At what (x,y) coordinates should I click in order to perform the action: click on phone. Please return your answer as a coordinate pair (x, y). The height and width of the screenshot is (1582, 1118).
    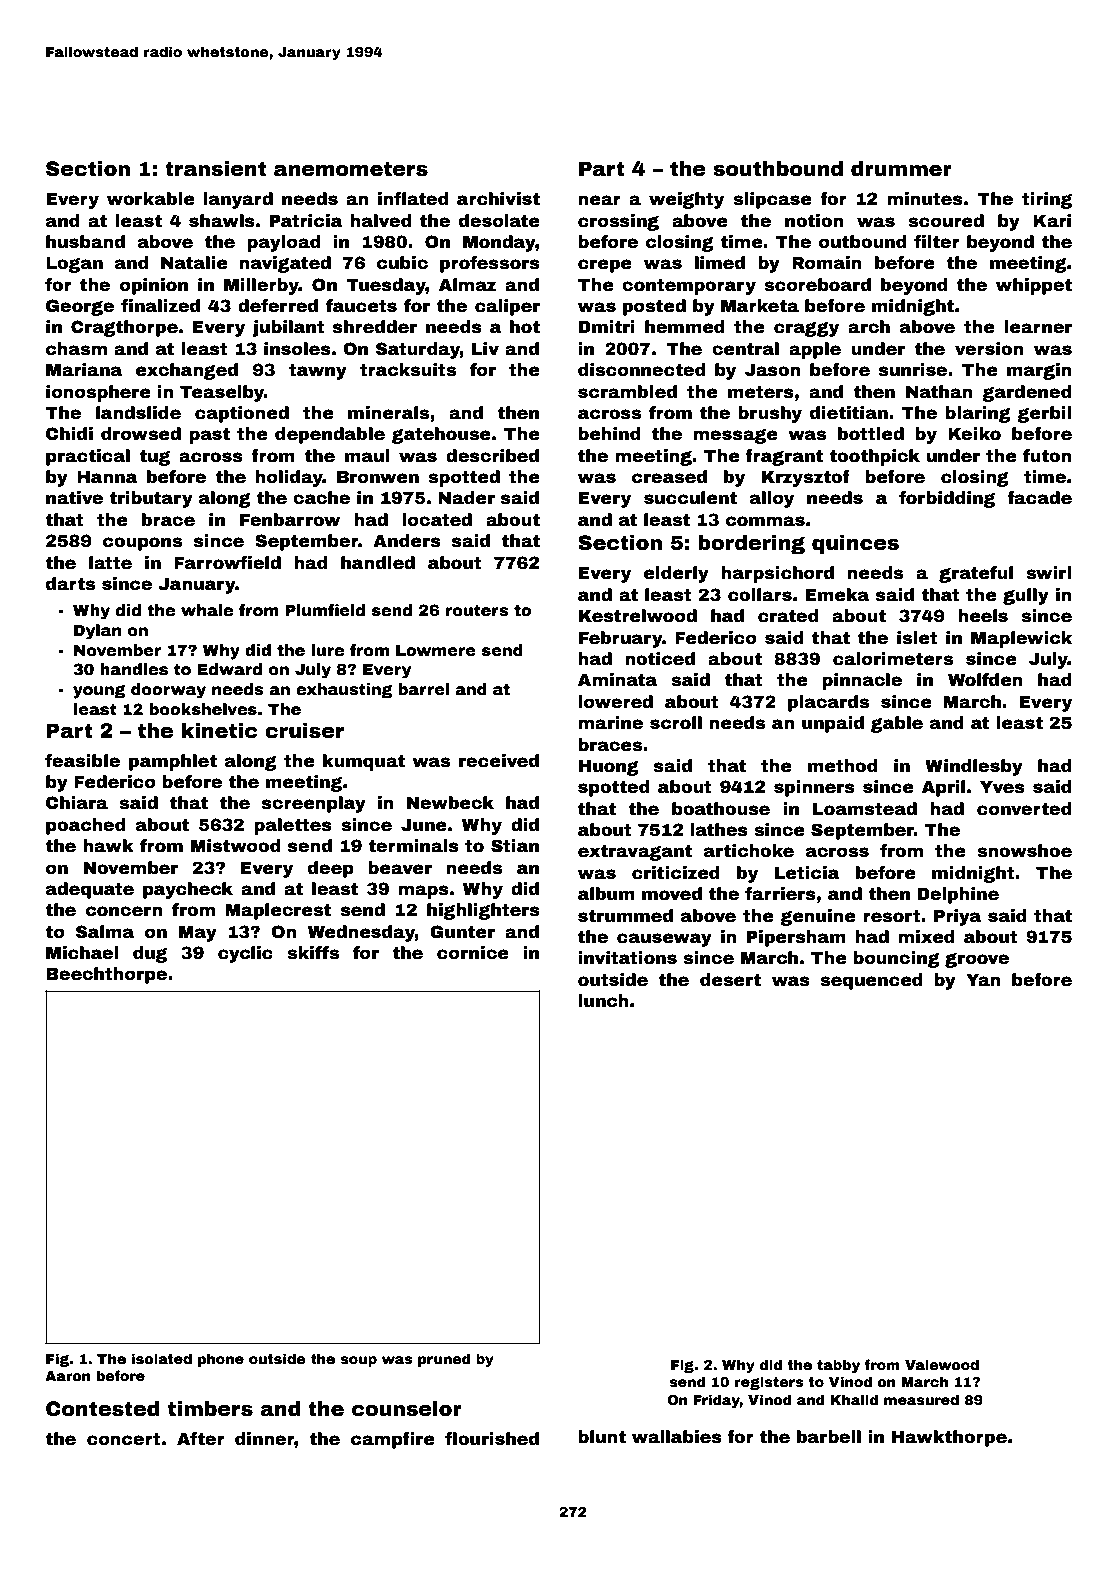
    Looking at the image, I should click on (221, 1360).
